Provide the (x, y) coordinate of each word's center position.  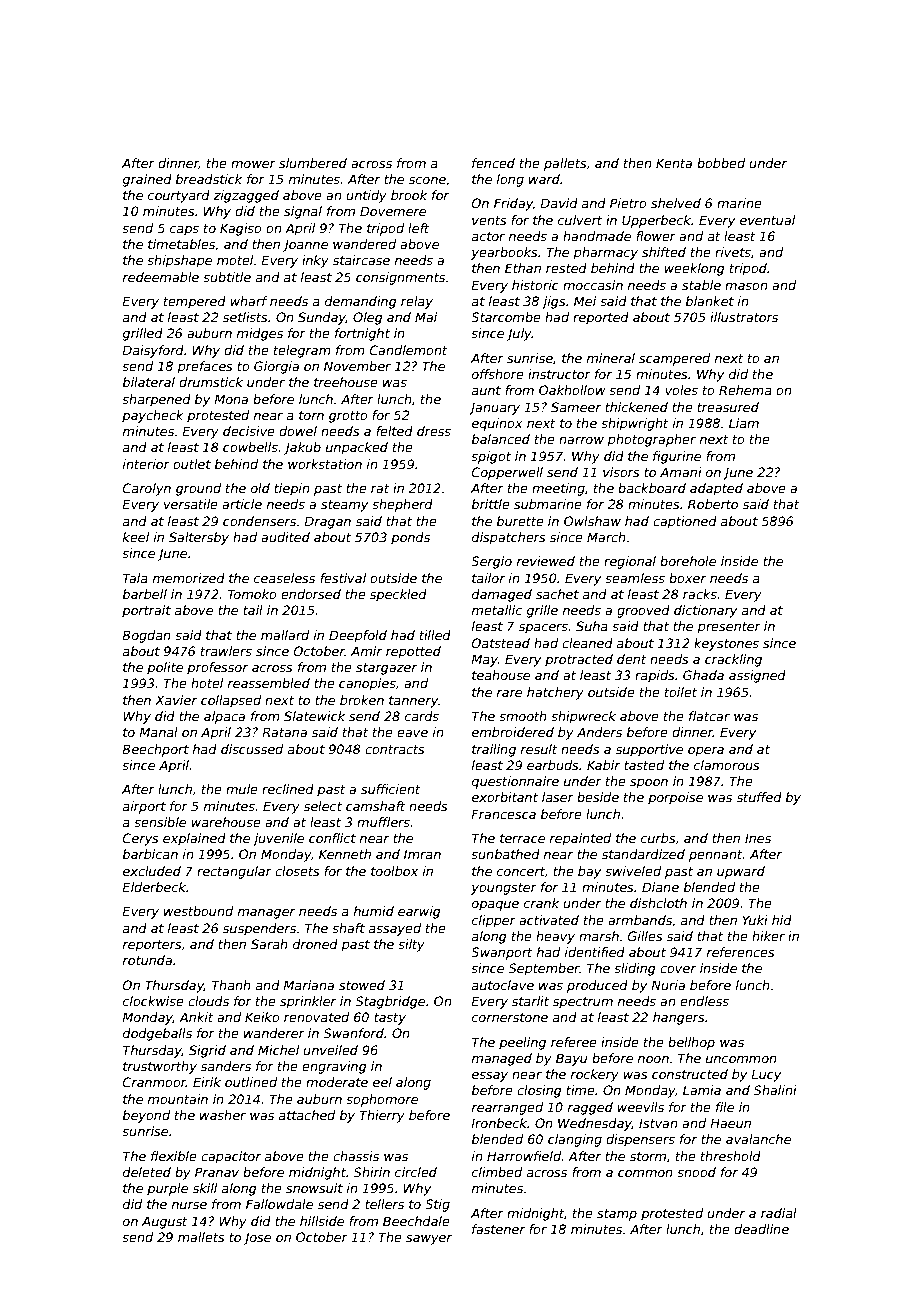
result (539, 749)
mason (746, 286)
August (165, 1222)
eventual (767, 220)
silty (411, 945)
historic (535, 285)
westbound (198, 911)
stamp (617, 1215)
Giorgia (276, 367)
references (741, 952)
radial (779, 1213)
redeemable (161, 277)
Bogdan (146, 636)
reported (601, 318)
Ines (758, 838)
